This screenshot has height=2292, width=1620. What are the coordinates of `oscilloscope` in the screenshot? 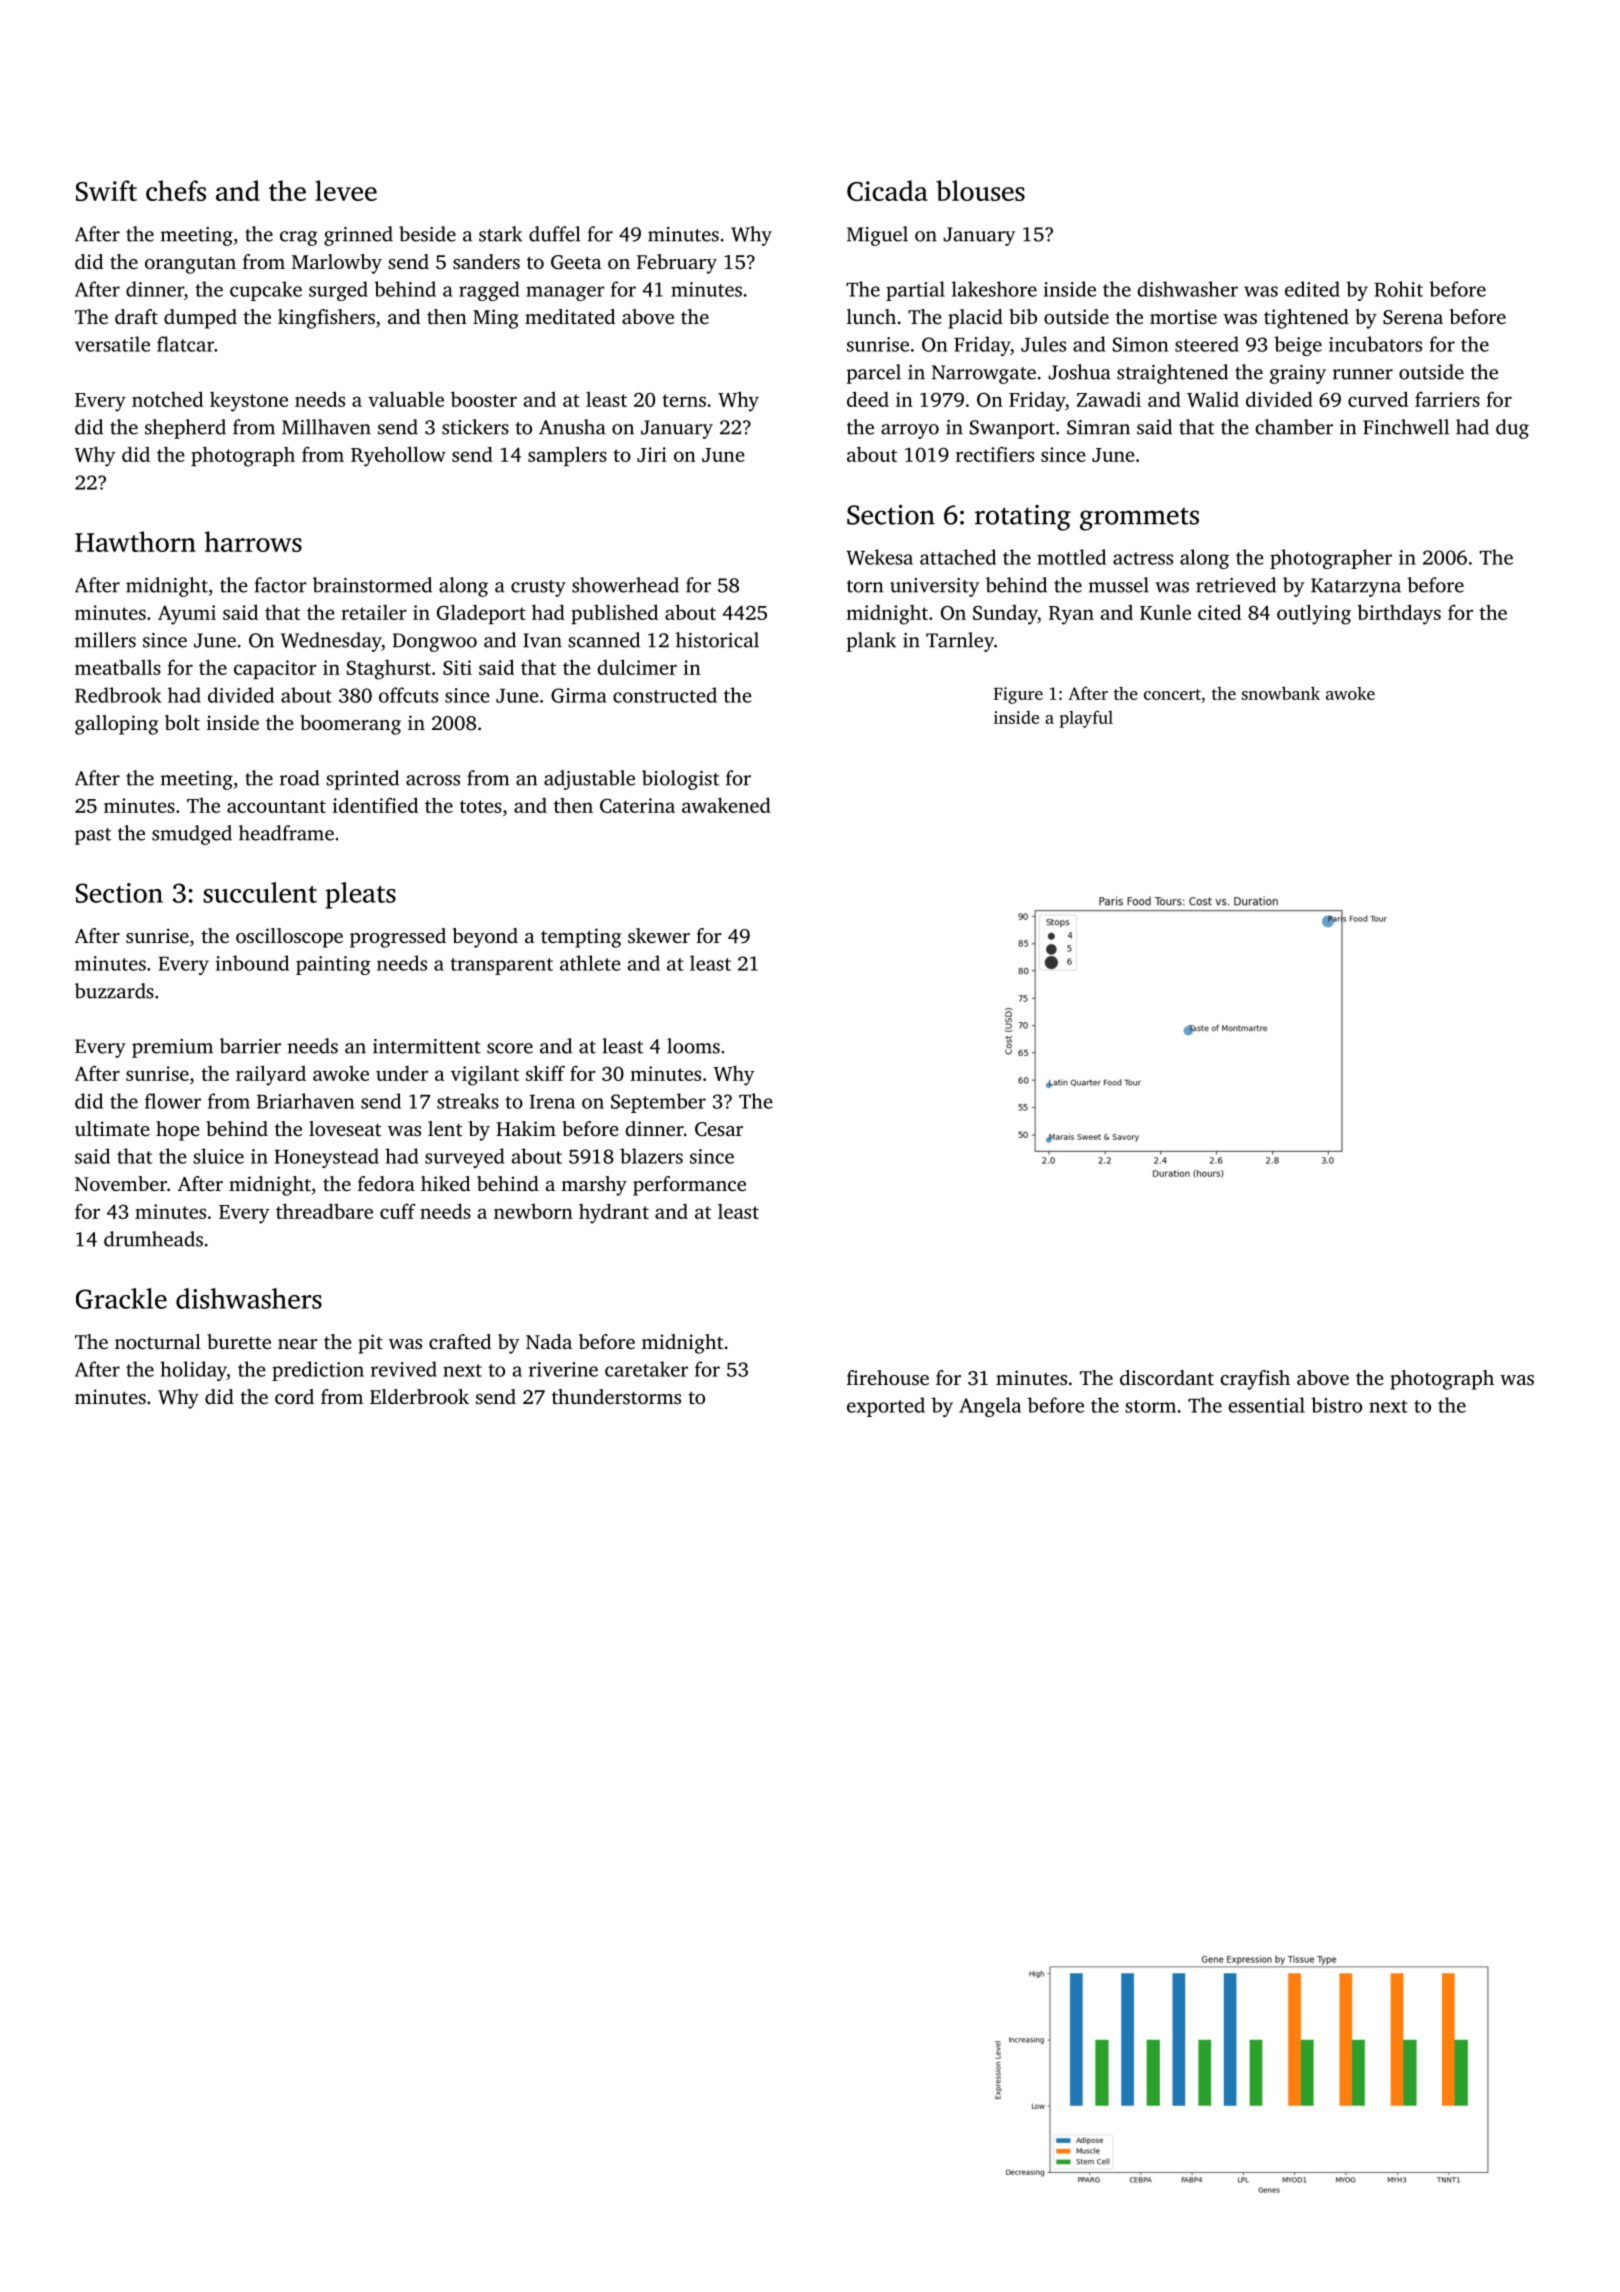 It's located at (289, 938).
